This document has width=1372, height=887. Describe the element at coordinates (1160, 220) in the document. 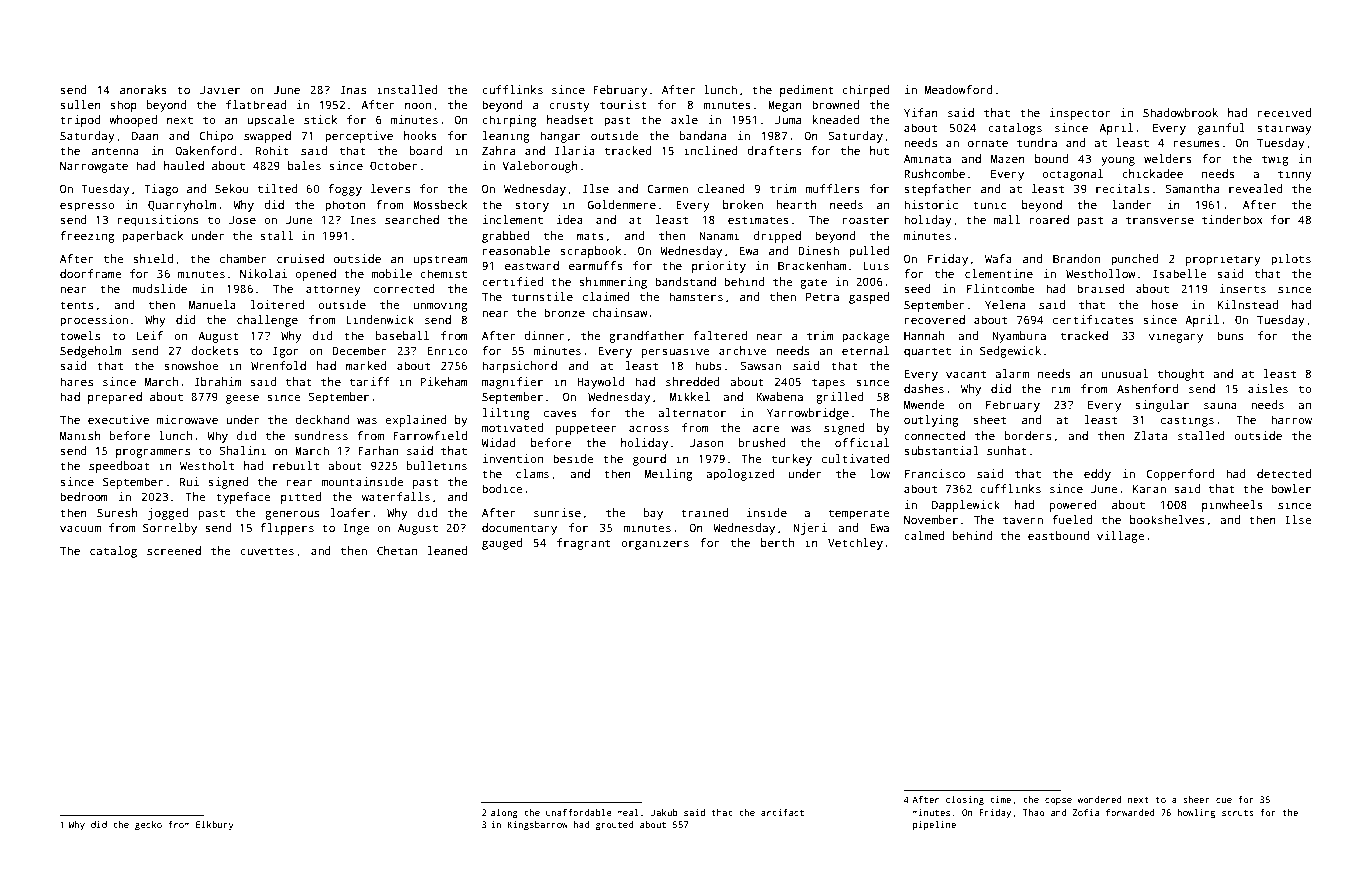

I see `transverse` at that location.
